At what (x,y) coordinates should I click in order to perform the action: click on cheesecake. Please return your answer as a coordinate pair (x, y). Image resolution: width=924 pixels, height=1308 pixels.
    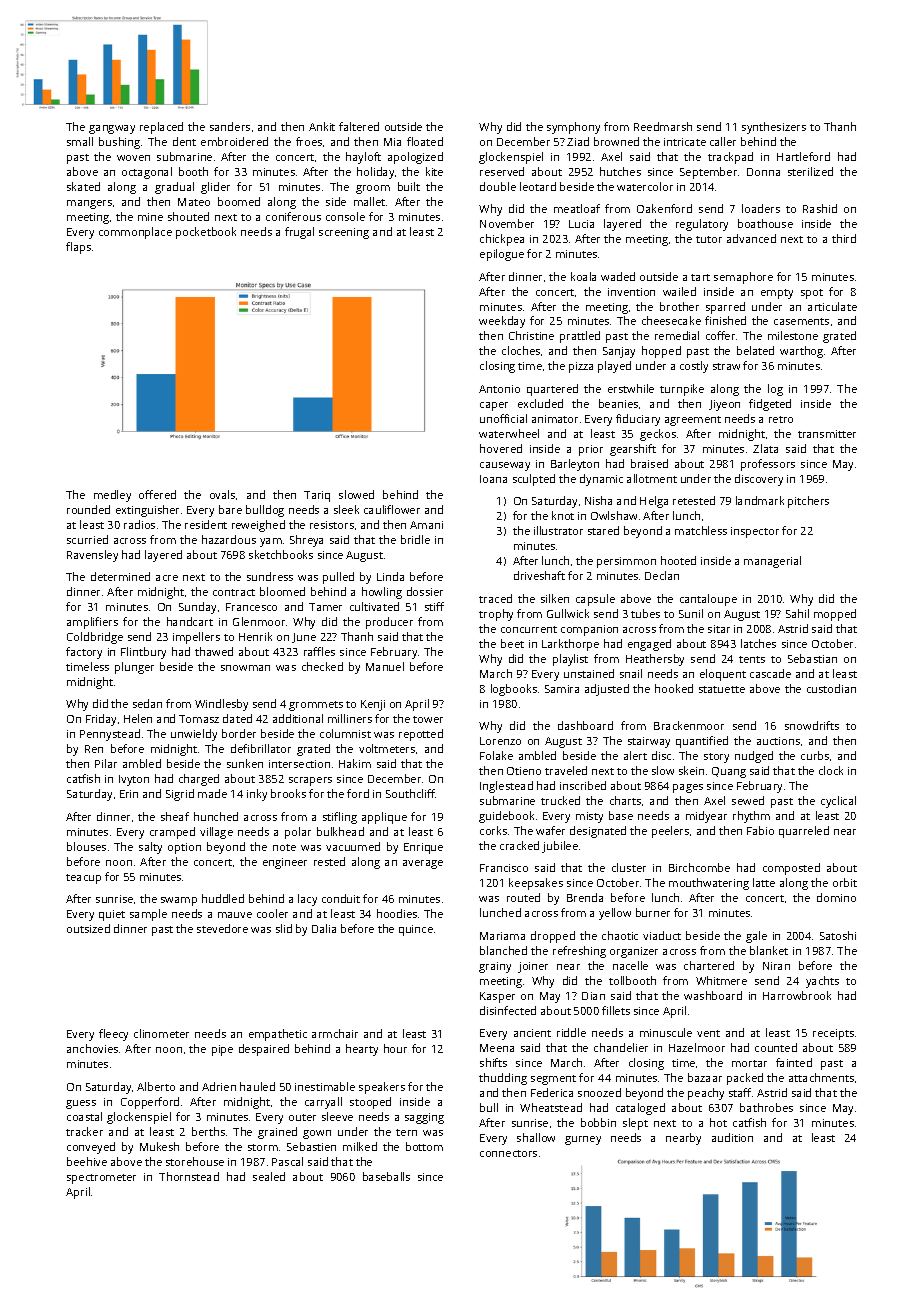
    Looking at the image, I should click on (671, 320).
